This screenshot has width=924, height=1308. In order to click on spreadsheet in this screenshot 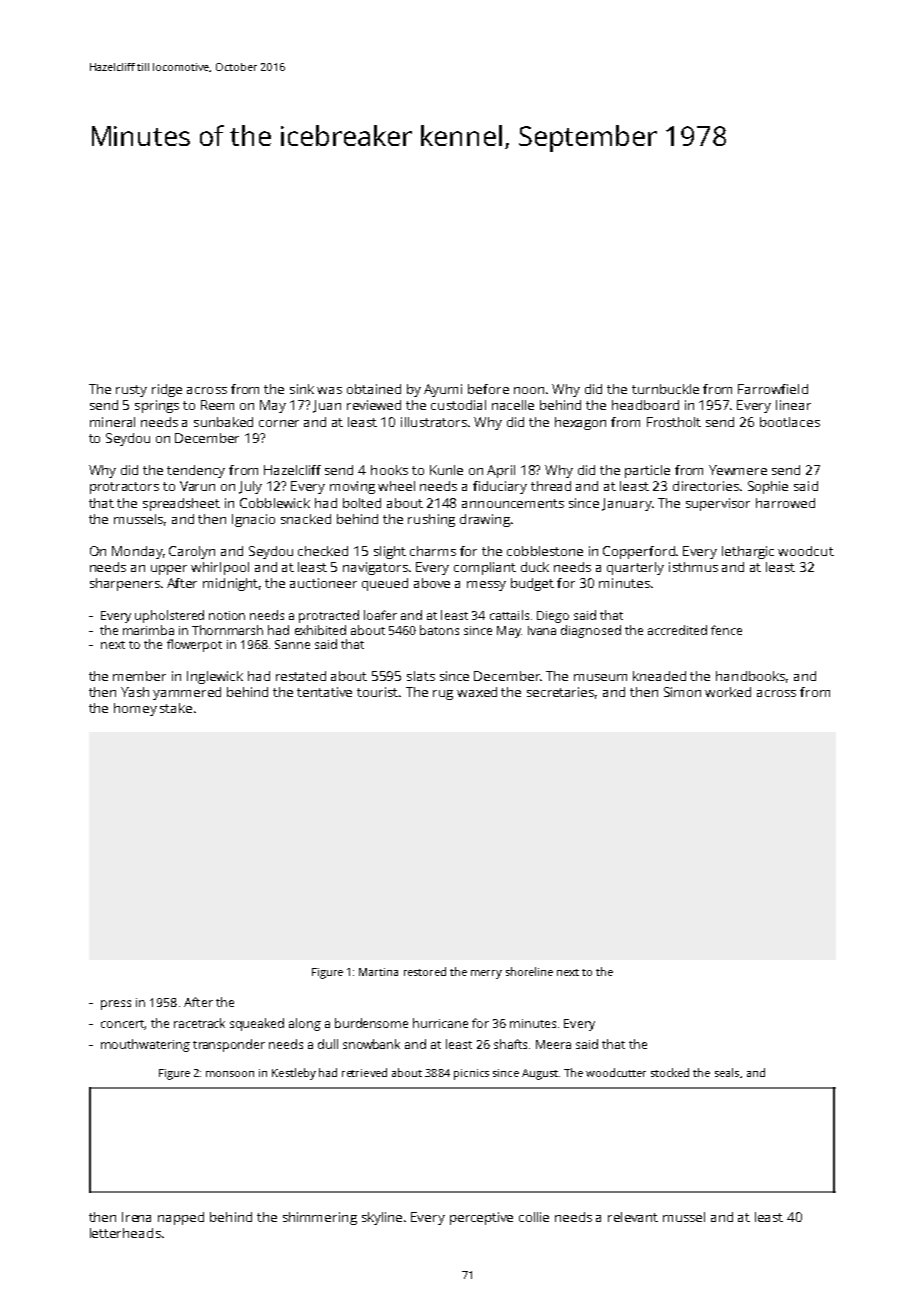, I will do `click(181, 504)`.
